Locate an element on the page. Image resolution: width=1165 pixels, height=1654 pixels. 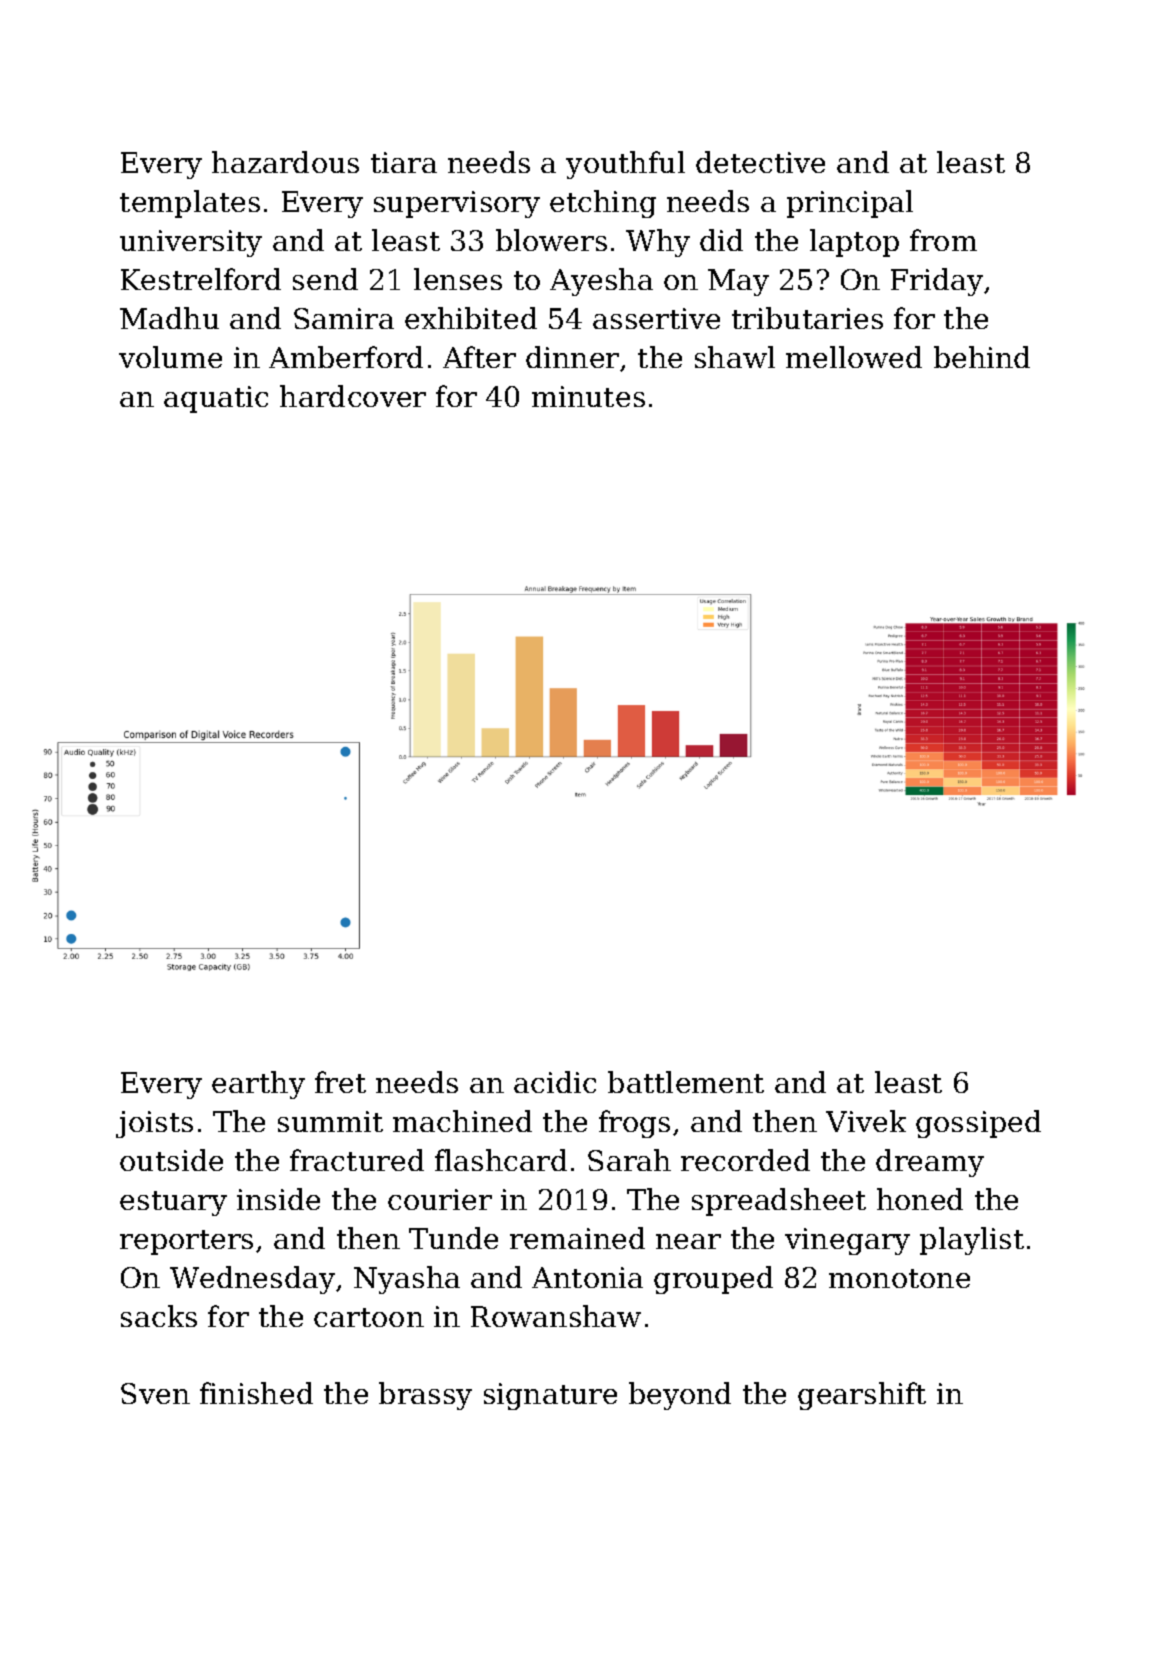
acidic is located at coordinates (555, 1082).
